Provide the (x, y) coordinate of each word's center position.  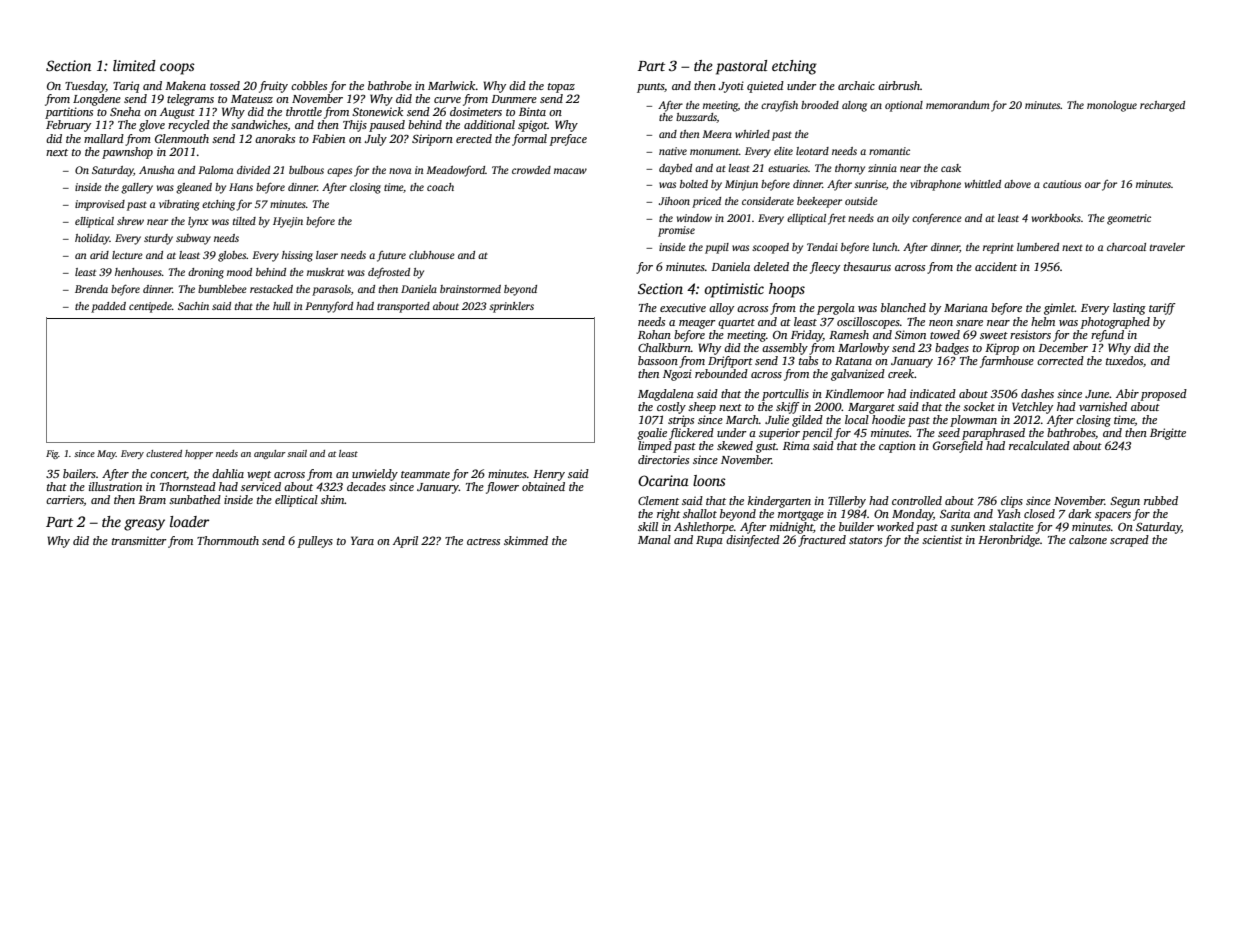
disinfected (753, 541)
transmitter (139, 540)
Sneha (125, 111)
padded (108, 307)
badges (952, 349)
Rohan (654, 334)
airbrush (899, 85)
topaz (561, 88)
